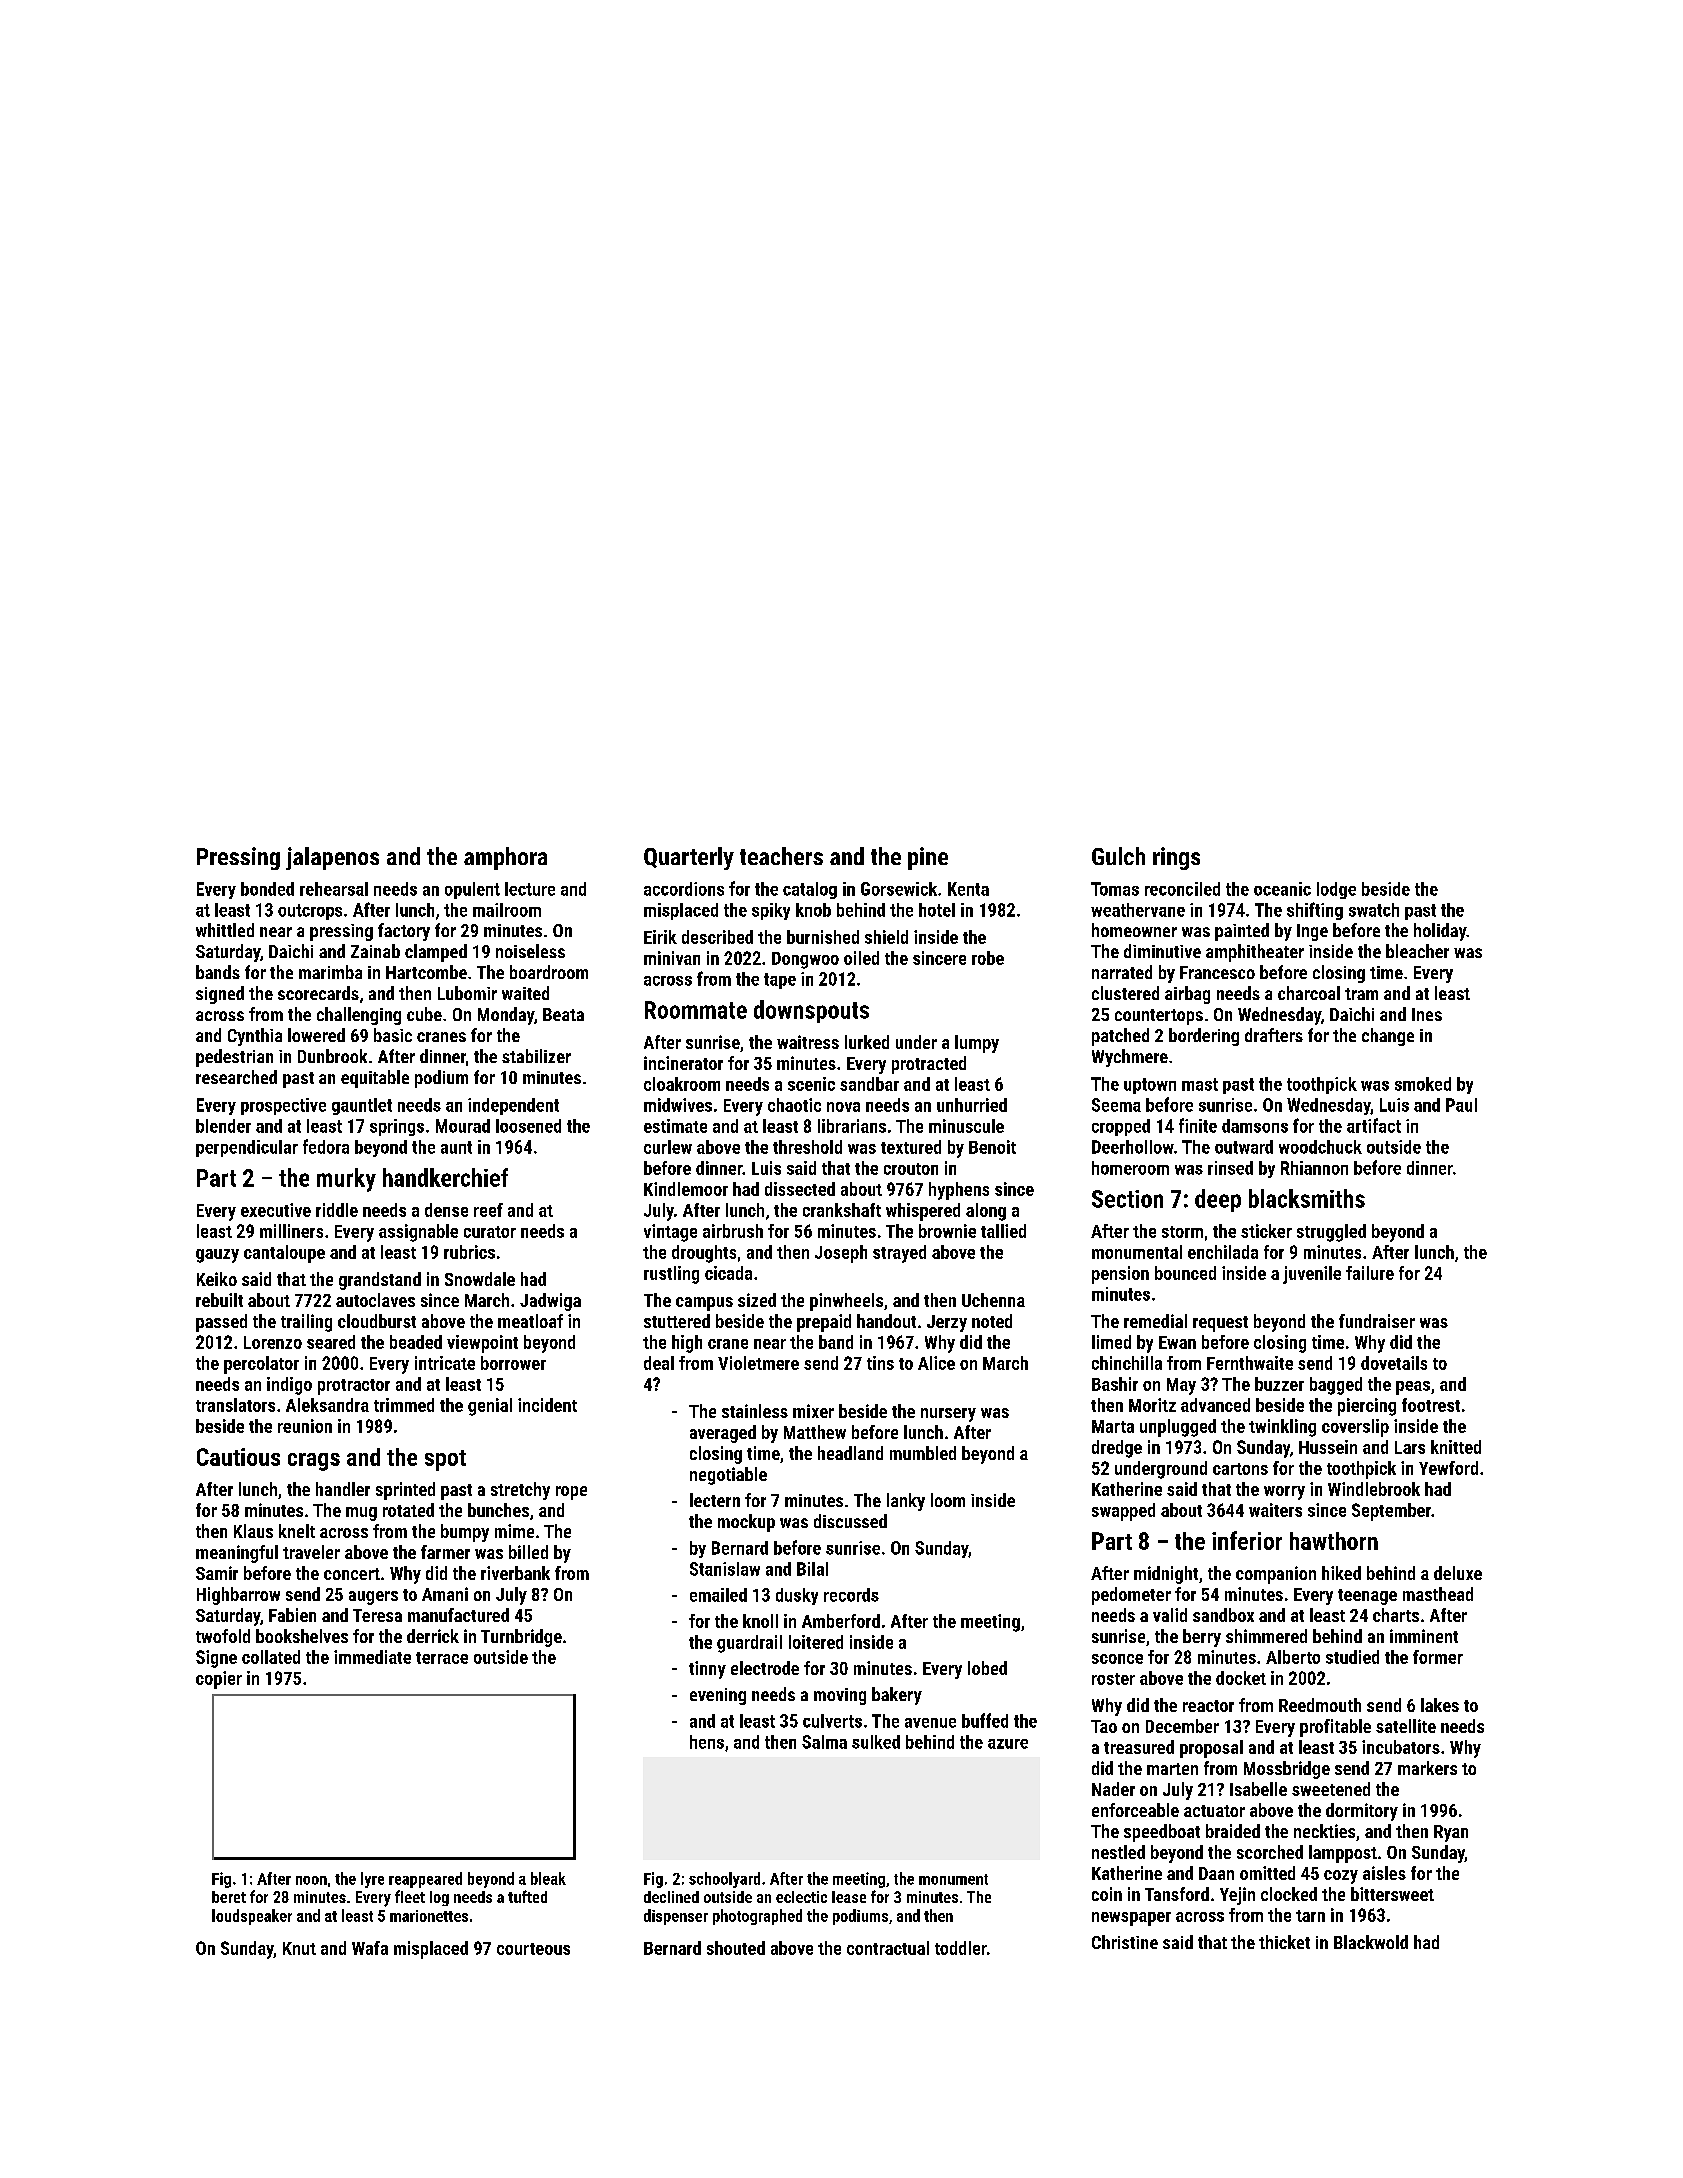 The height and width of the page is (2178, 1683). Describe the element at coordinates (314, 1462) in the page. I see `crags` at that location.
